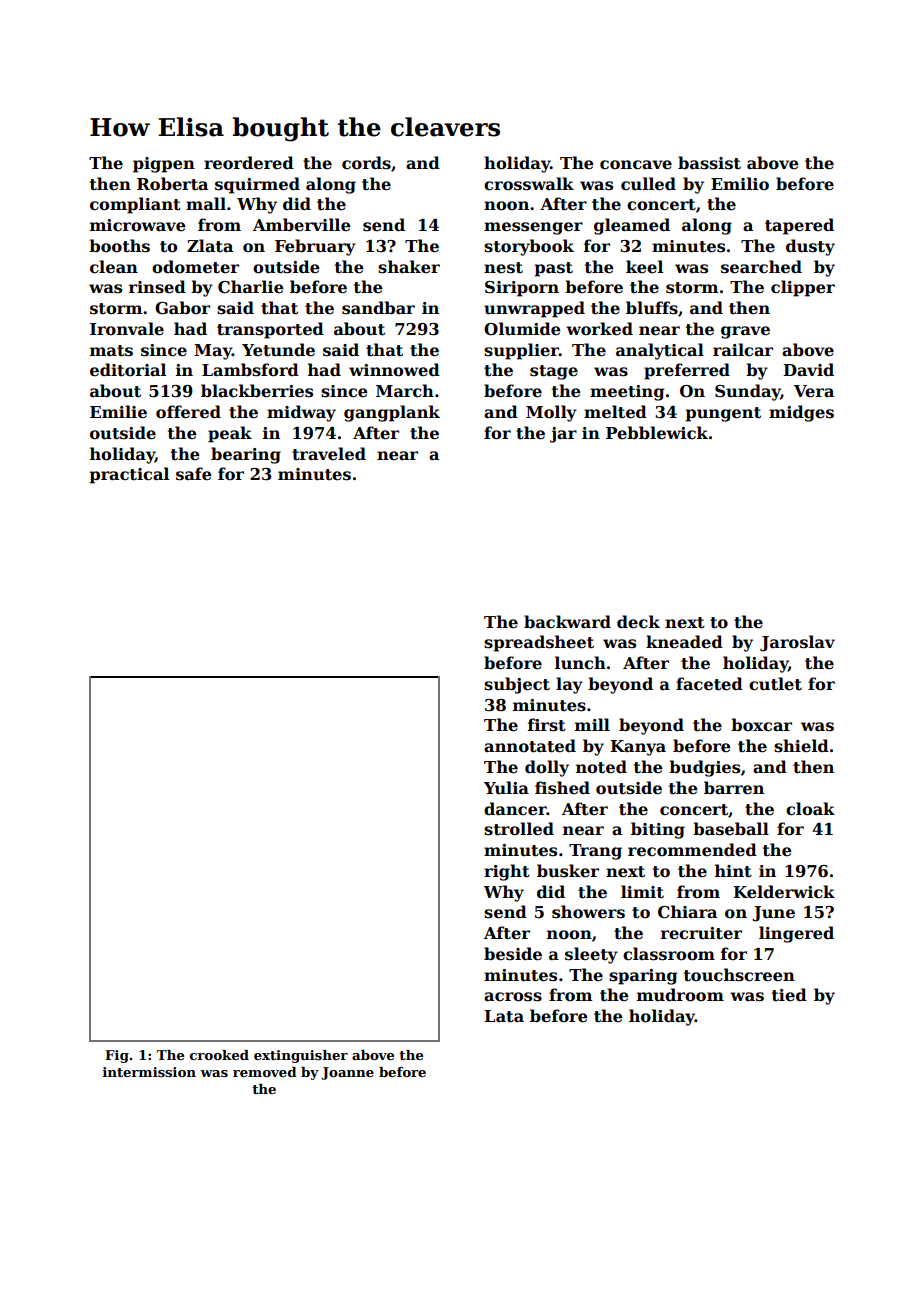  What do you see at coordinates (789, 995) in the image?
I see `tied` at bounding box center [789, 995].
